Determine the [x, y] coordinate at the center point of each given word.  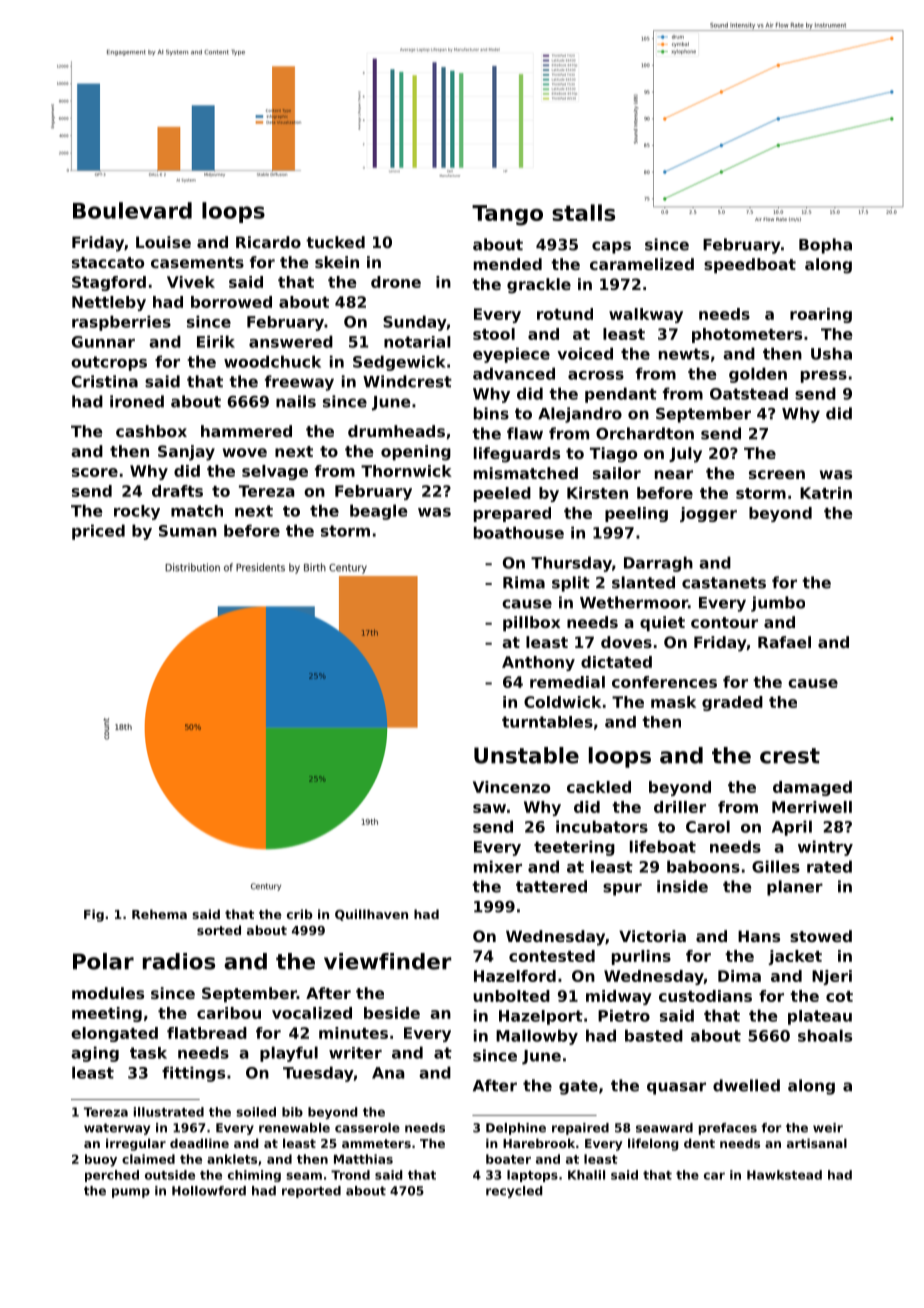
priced [98, 532]
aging [95, 1054]
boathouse [519, 532]
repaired [580, 1129]
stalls [583, 212]
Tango [507, 215]
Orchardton [645, 433]
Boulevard [132, 210]
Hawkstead [784, 1175]
